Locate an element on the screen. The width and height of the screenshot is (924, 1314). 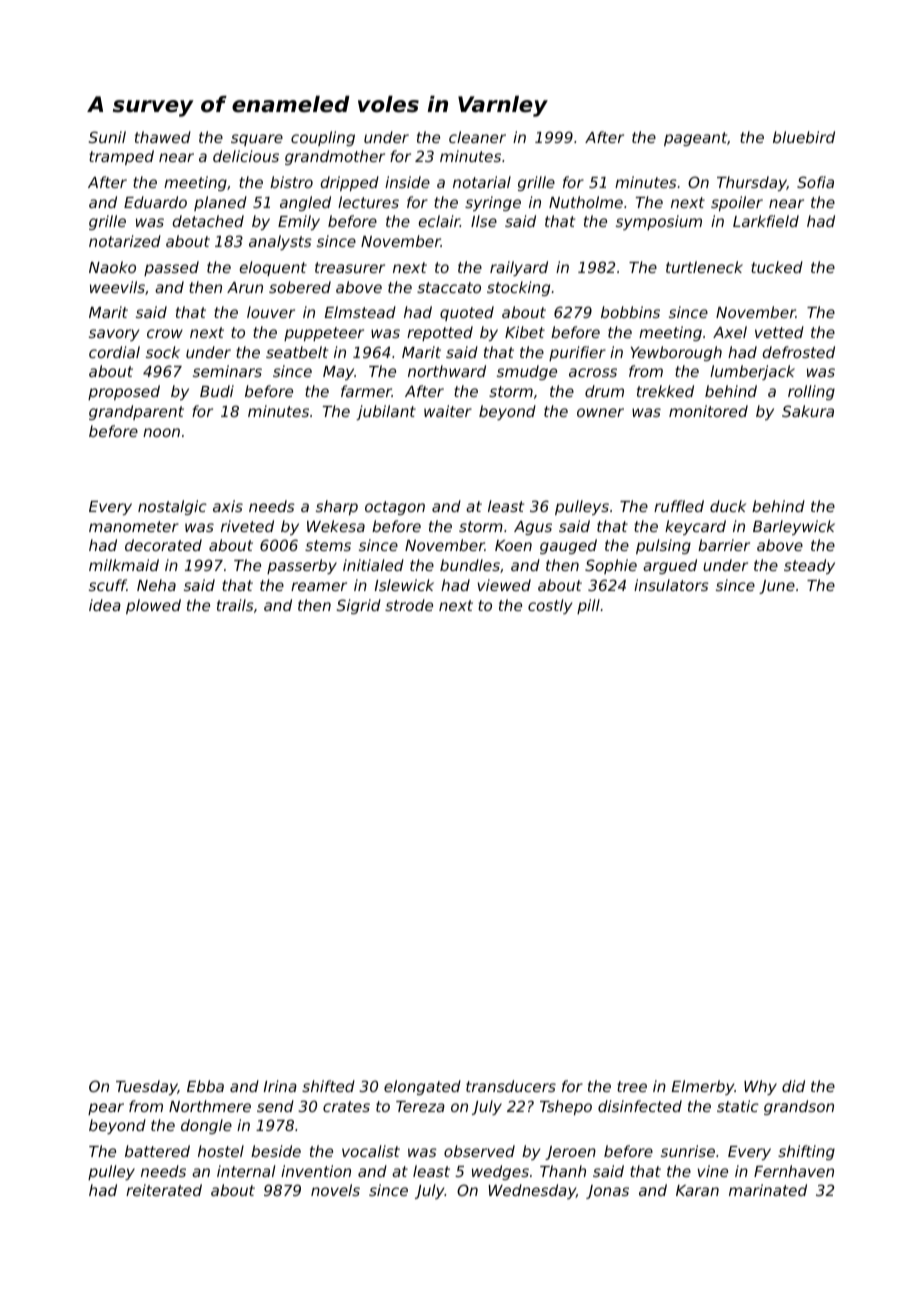
reiterated is located at coordinates (164, 1190).
